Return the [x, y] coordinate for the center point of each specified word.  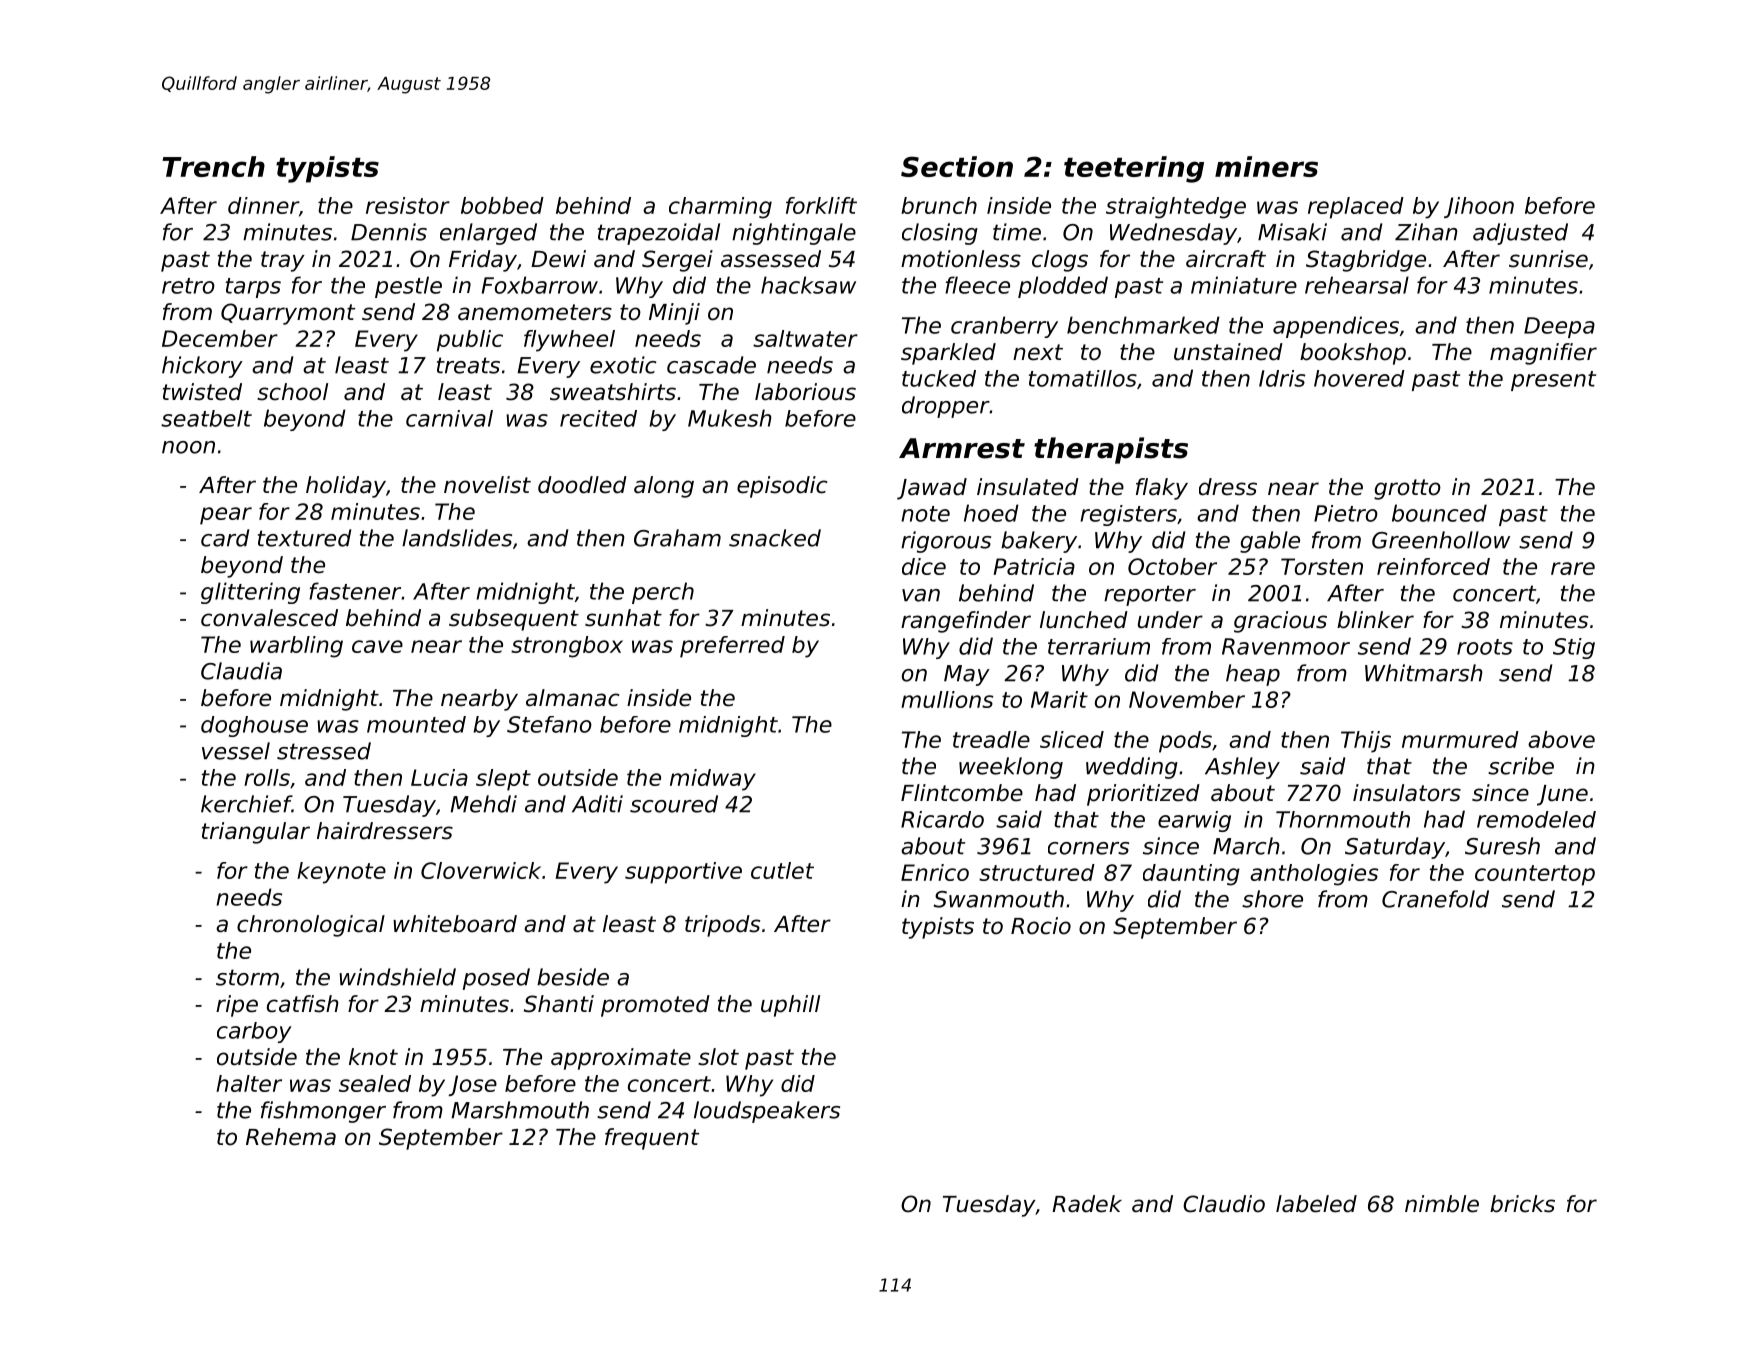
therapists [1111, 450]
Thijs [1366, 742]
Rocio [1041, 926]
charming [720, 208]
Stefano [549, 724]
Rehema [291, 1137]
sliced [1072, 739]
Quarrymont [288, 314]
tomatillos [1083, 378]
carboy [254, 1032]
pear [226, 516]
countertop [1535, 875]
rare [1573, 568]
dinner [263, 205]
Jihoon [1479, 207]
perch [663, 593]
